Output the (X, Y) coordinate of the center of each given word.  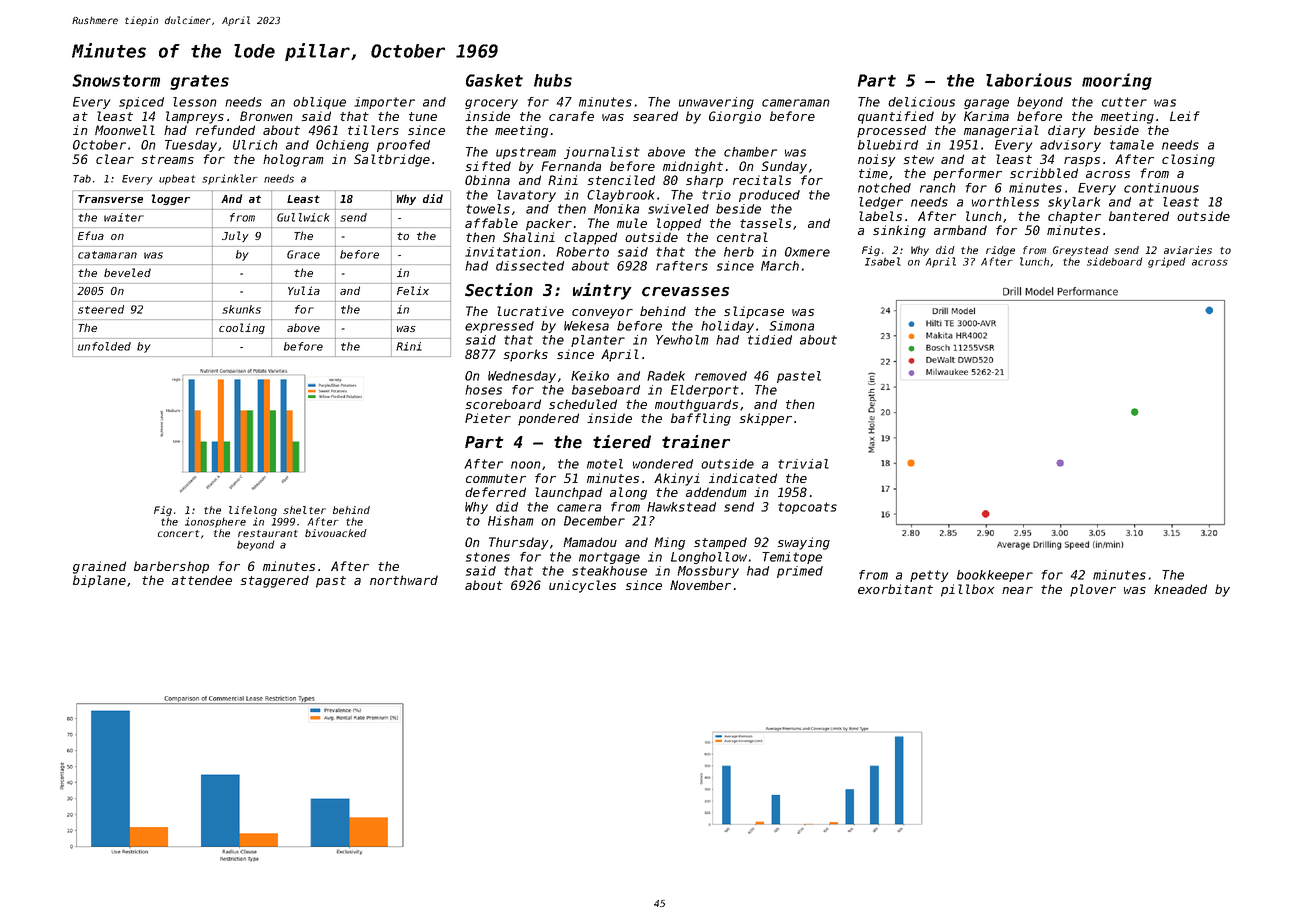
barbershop (171, 567)
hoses (483, 390)
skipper (766, 419)
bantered (1139, 216)
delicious (921, 102)
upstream (526, 153)
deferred (495, 492)
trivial (803, 464)
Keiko (590, 376)
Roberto (582, 252)
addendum (716, 492)
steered (101, 309)
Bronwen (266, 116)
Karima (986, 116)
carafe (571, 116)
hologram (293, 160)
